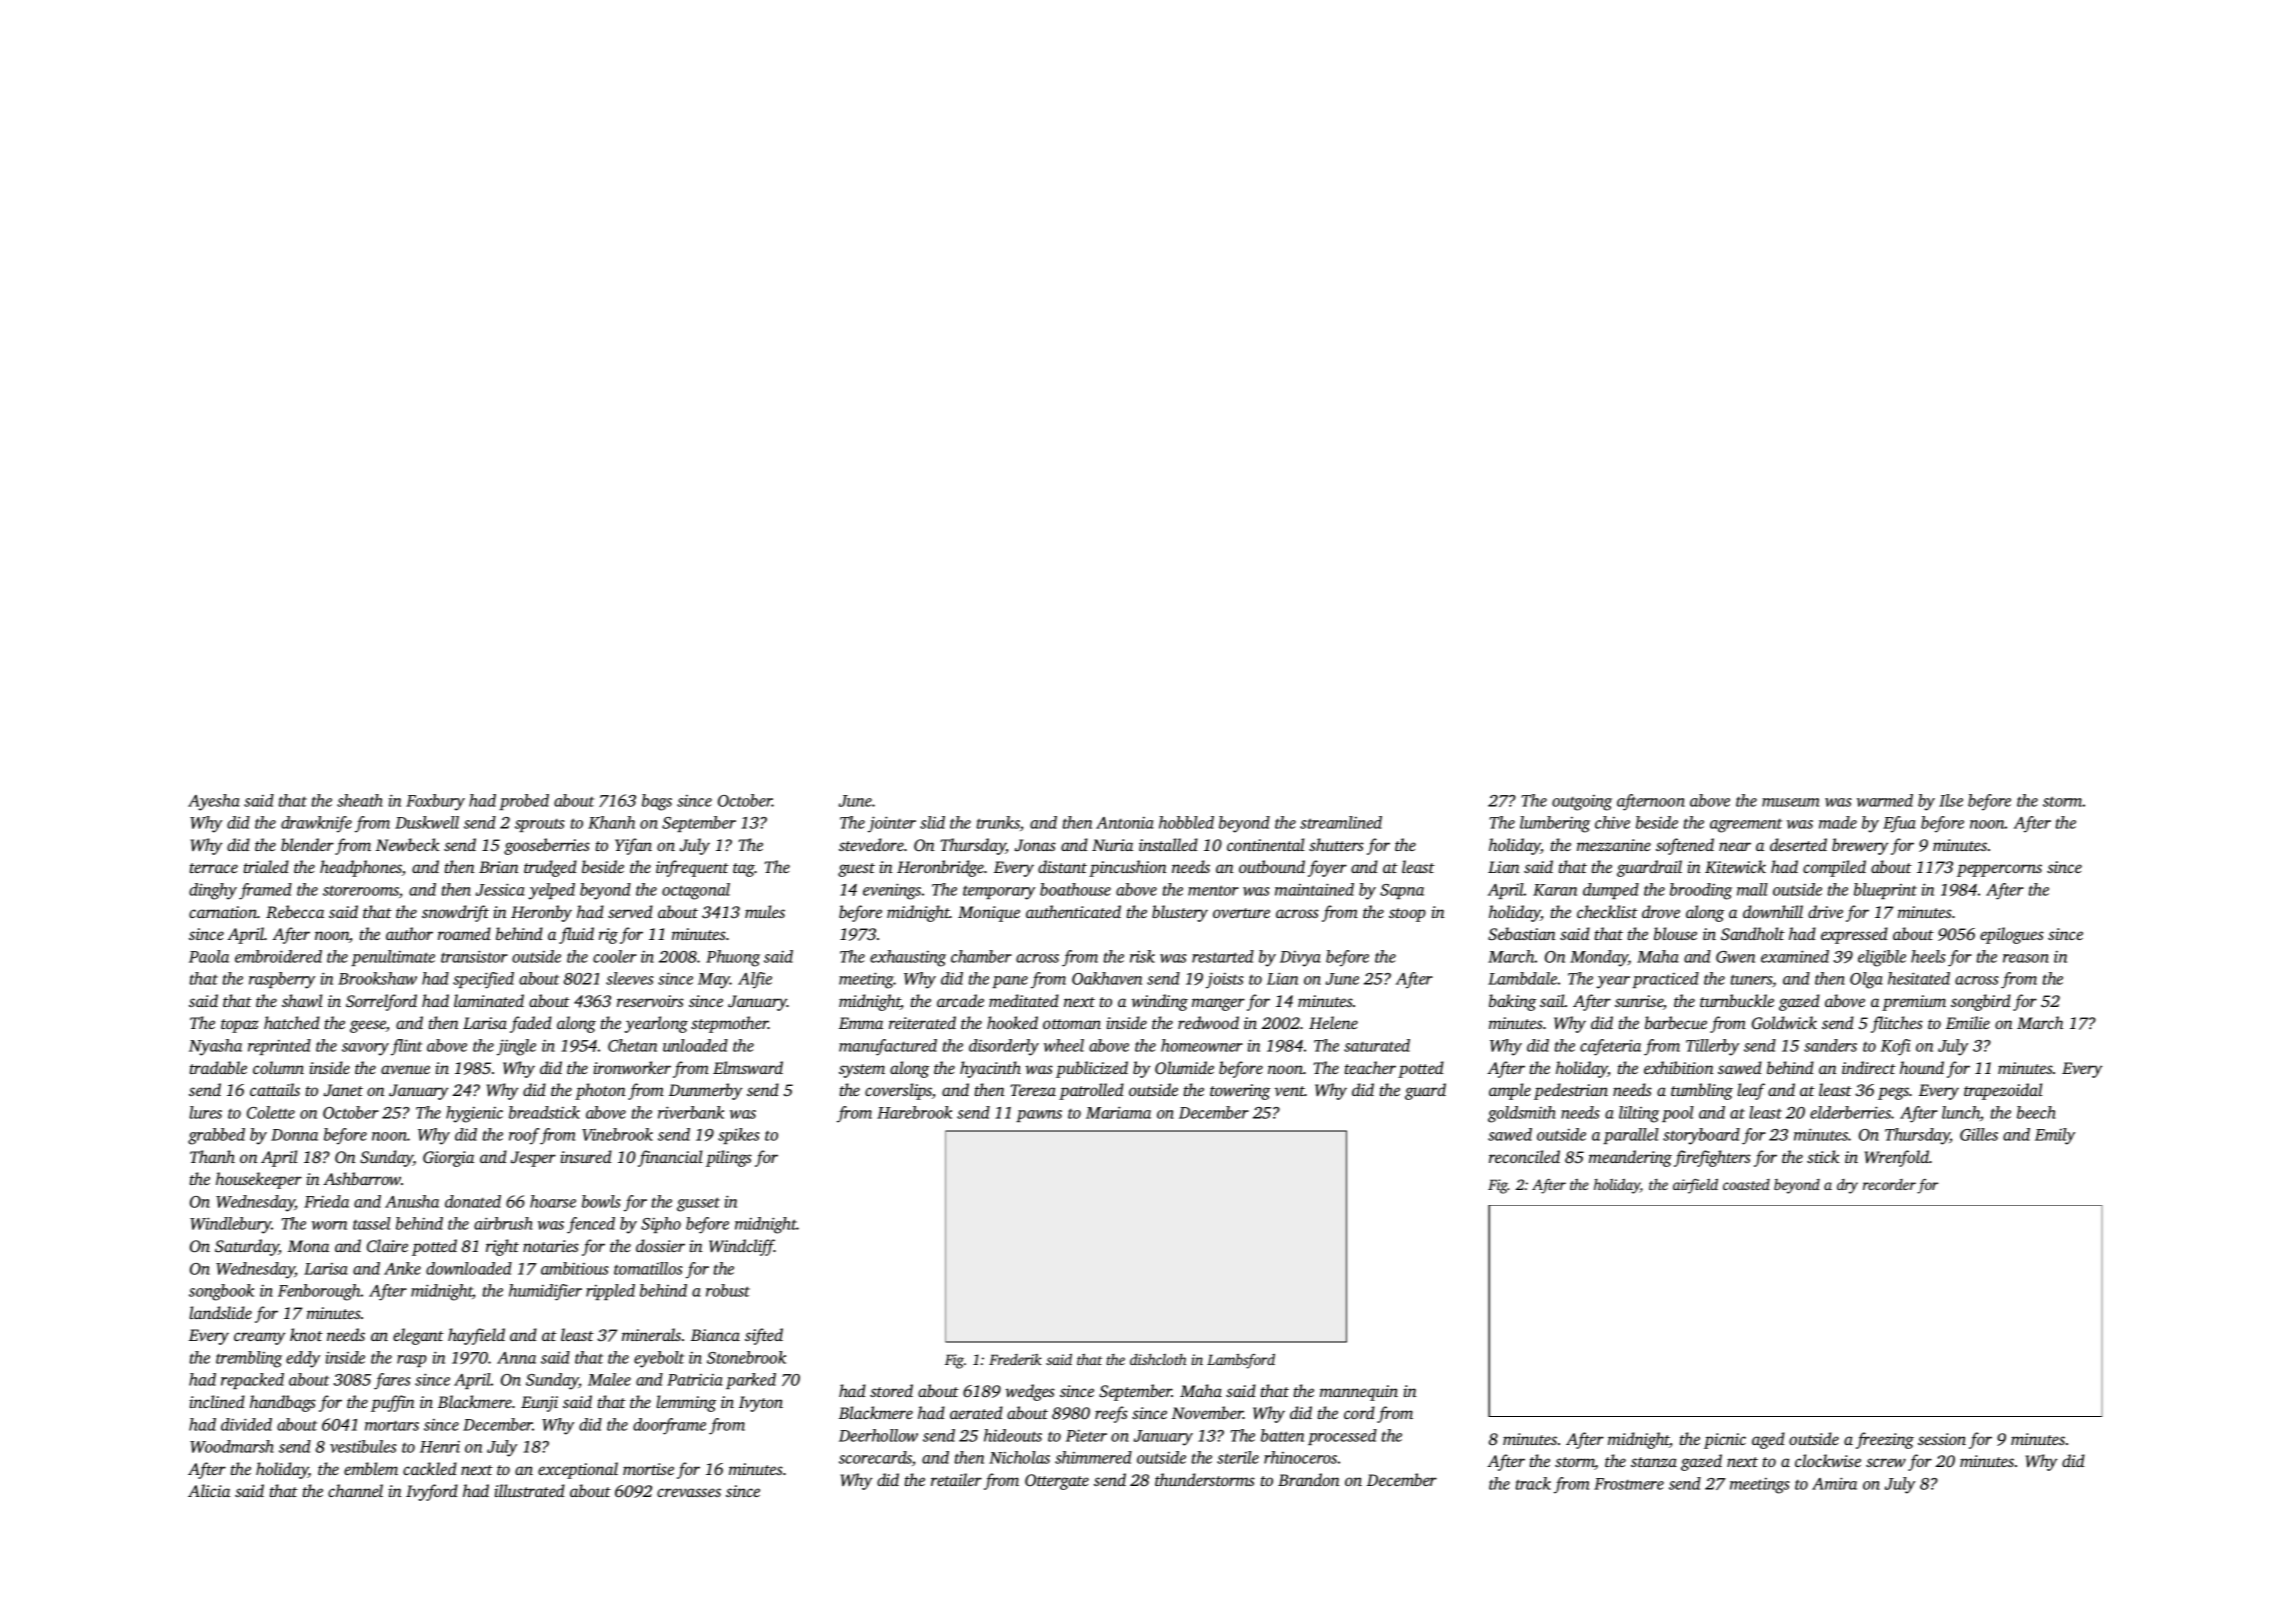 The width and height of the screenshot is (2292, 1620). What do you see at coordinates (1695, 1186) in the screenshot?
I see `airfield` at bounding box center [1695, 1186].
